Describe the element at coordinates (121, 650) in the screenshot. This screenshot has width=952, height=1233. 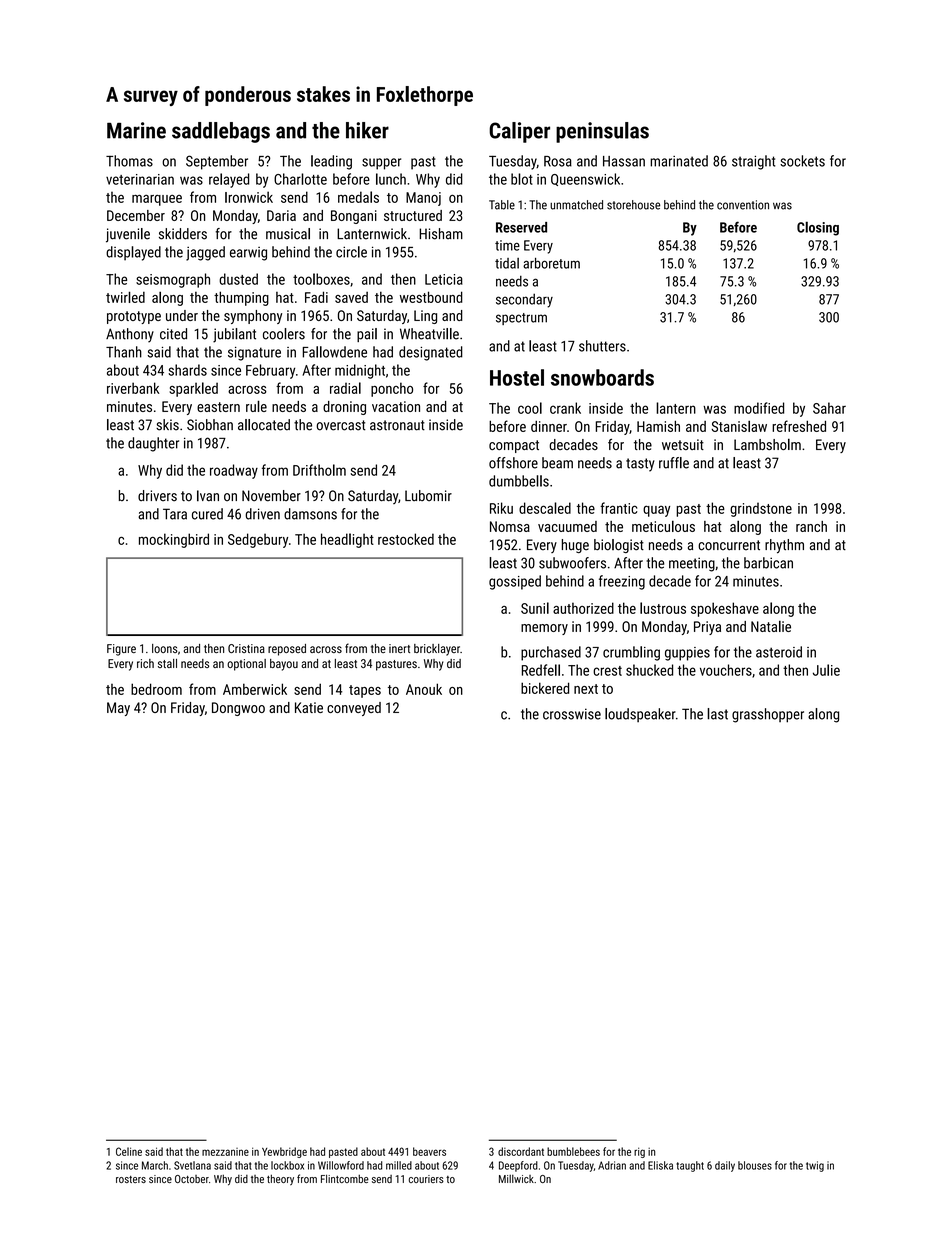
I see `Figure` at that location.
